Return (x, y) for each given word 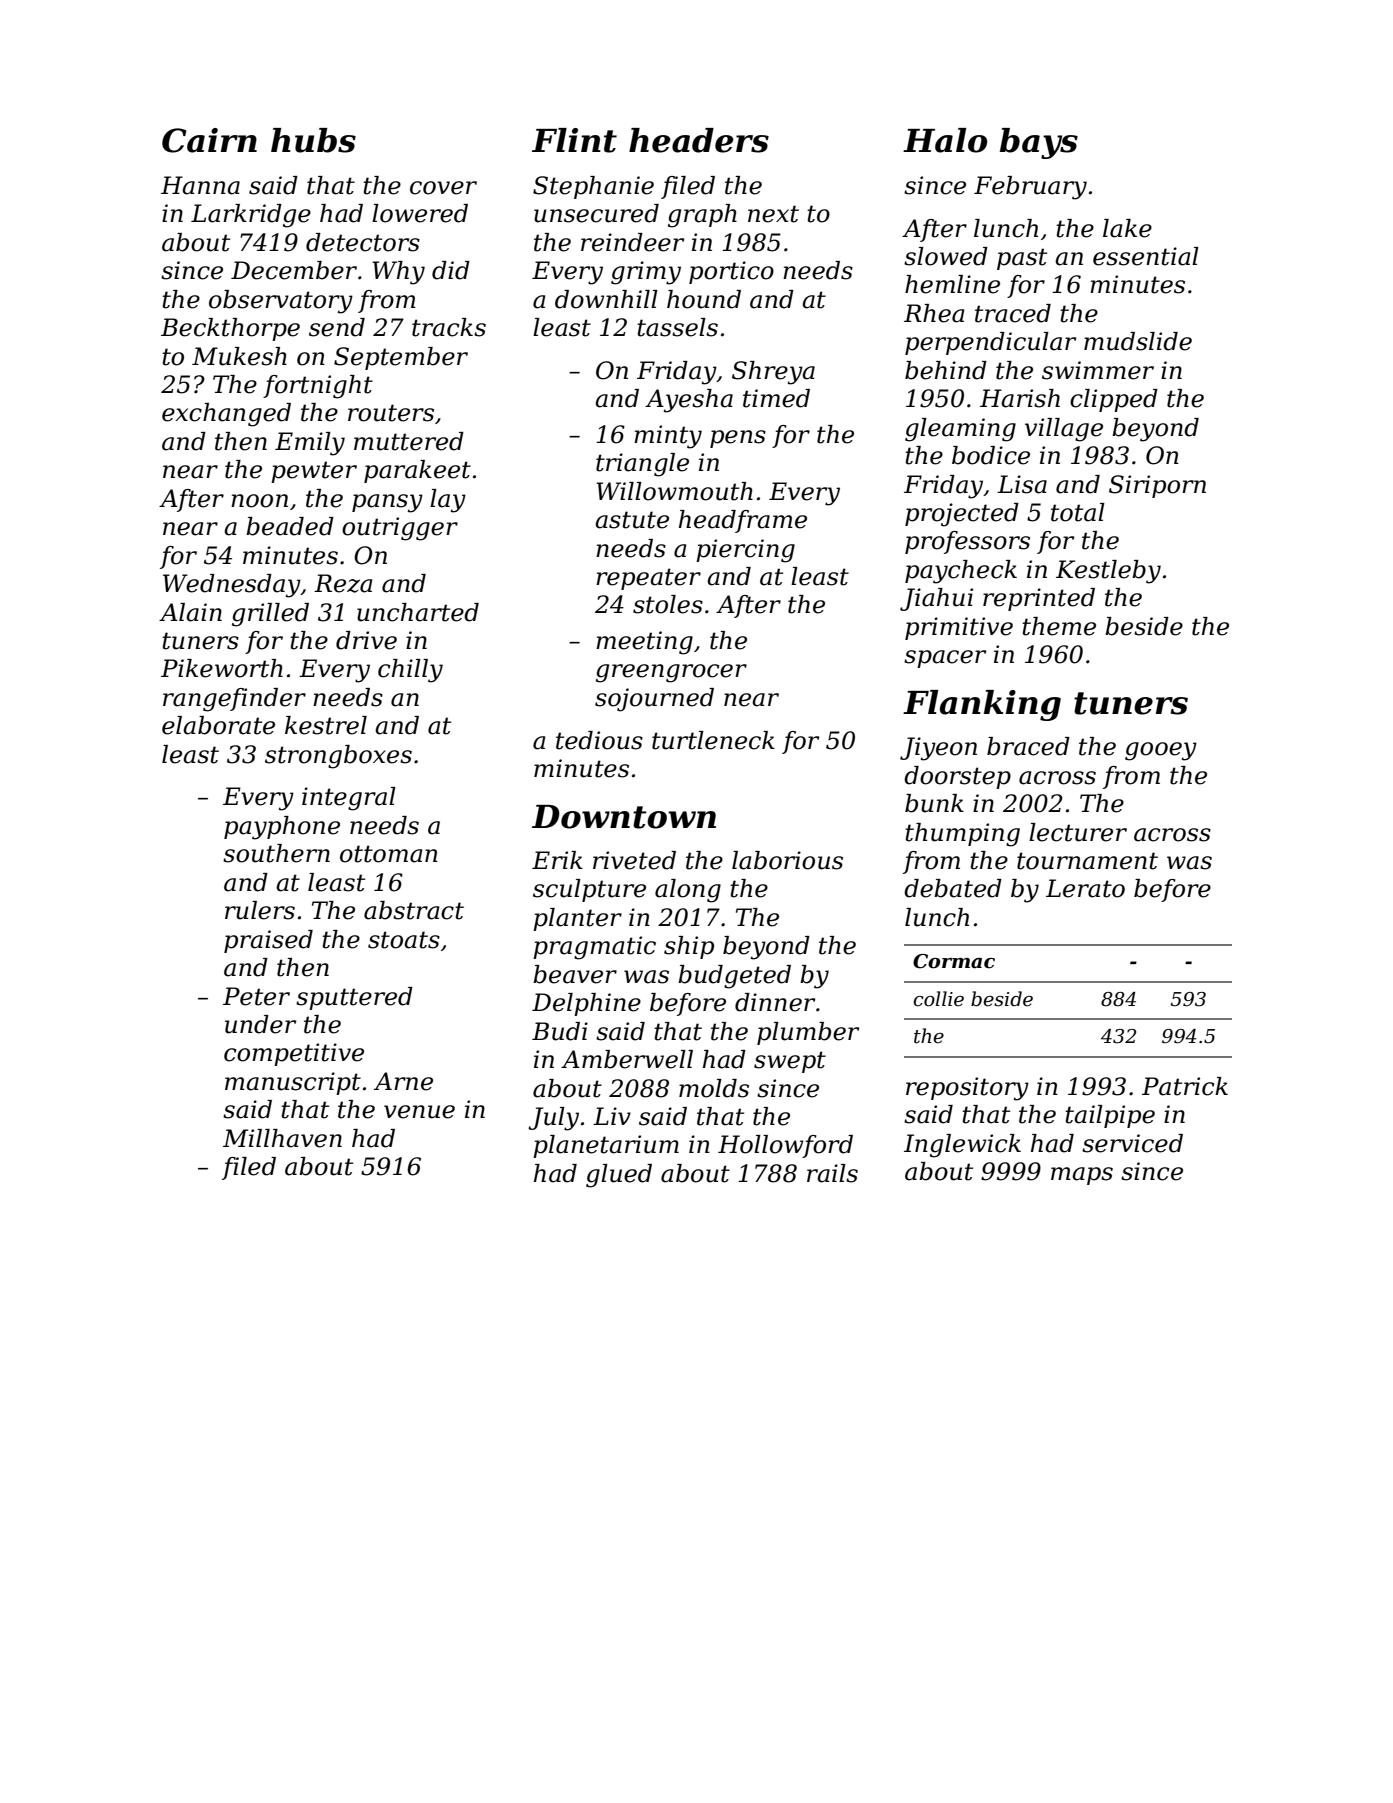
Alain (190, 612)
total (1078, 512)
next (773, 214)
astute (632, 520)
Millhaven (282, 1138)
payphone (282, 828)
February (1030, 188)
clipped (1114, 400)
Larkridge (251, 216)
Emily (310, 444)
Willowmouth (674, 491)
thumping (962, 835)
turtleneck (713, 740)
